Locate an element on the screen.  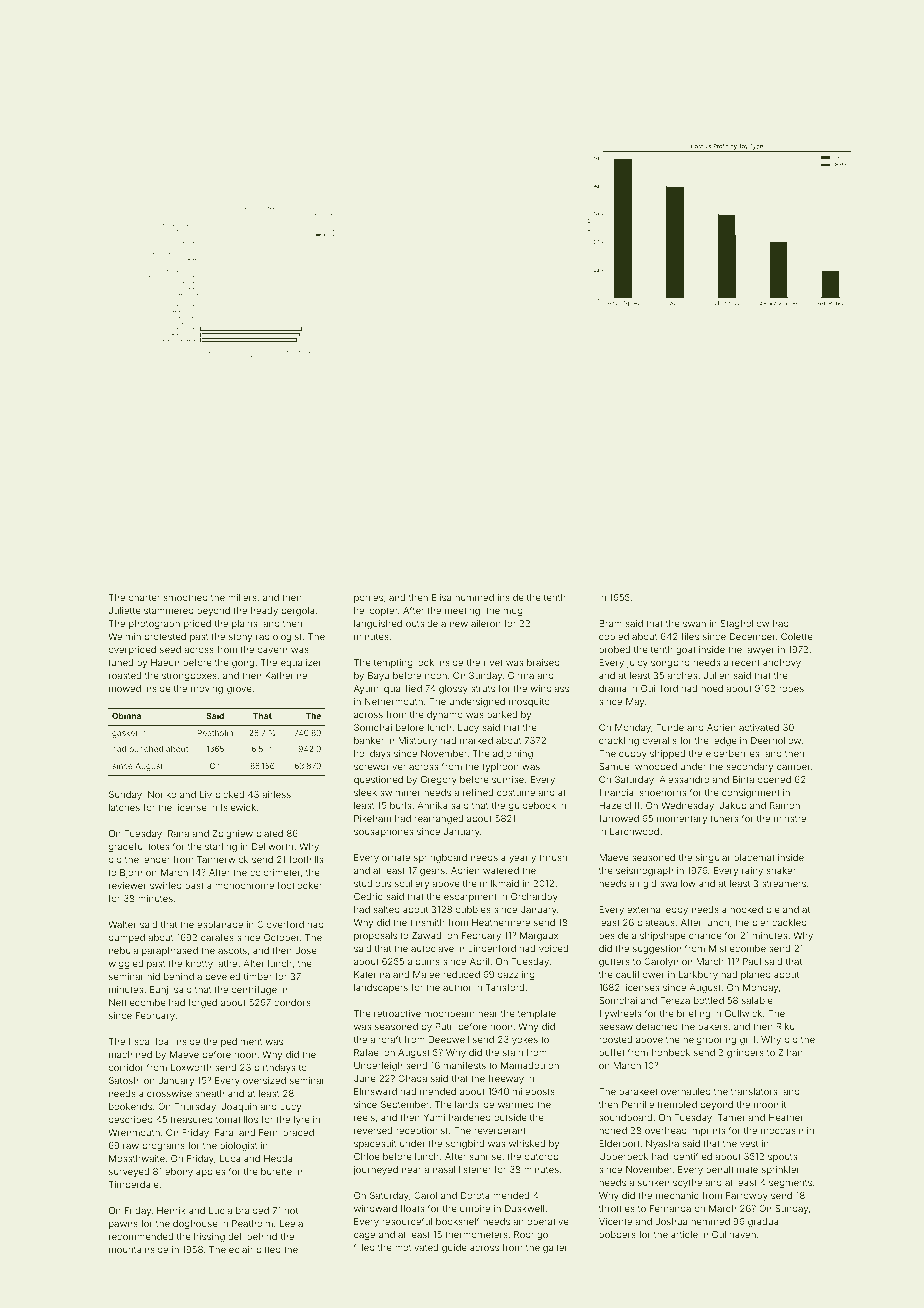
Nettlecombe is located at coordinates (137, 1002).
